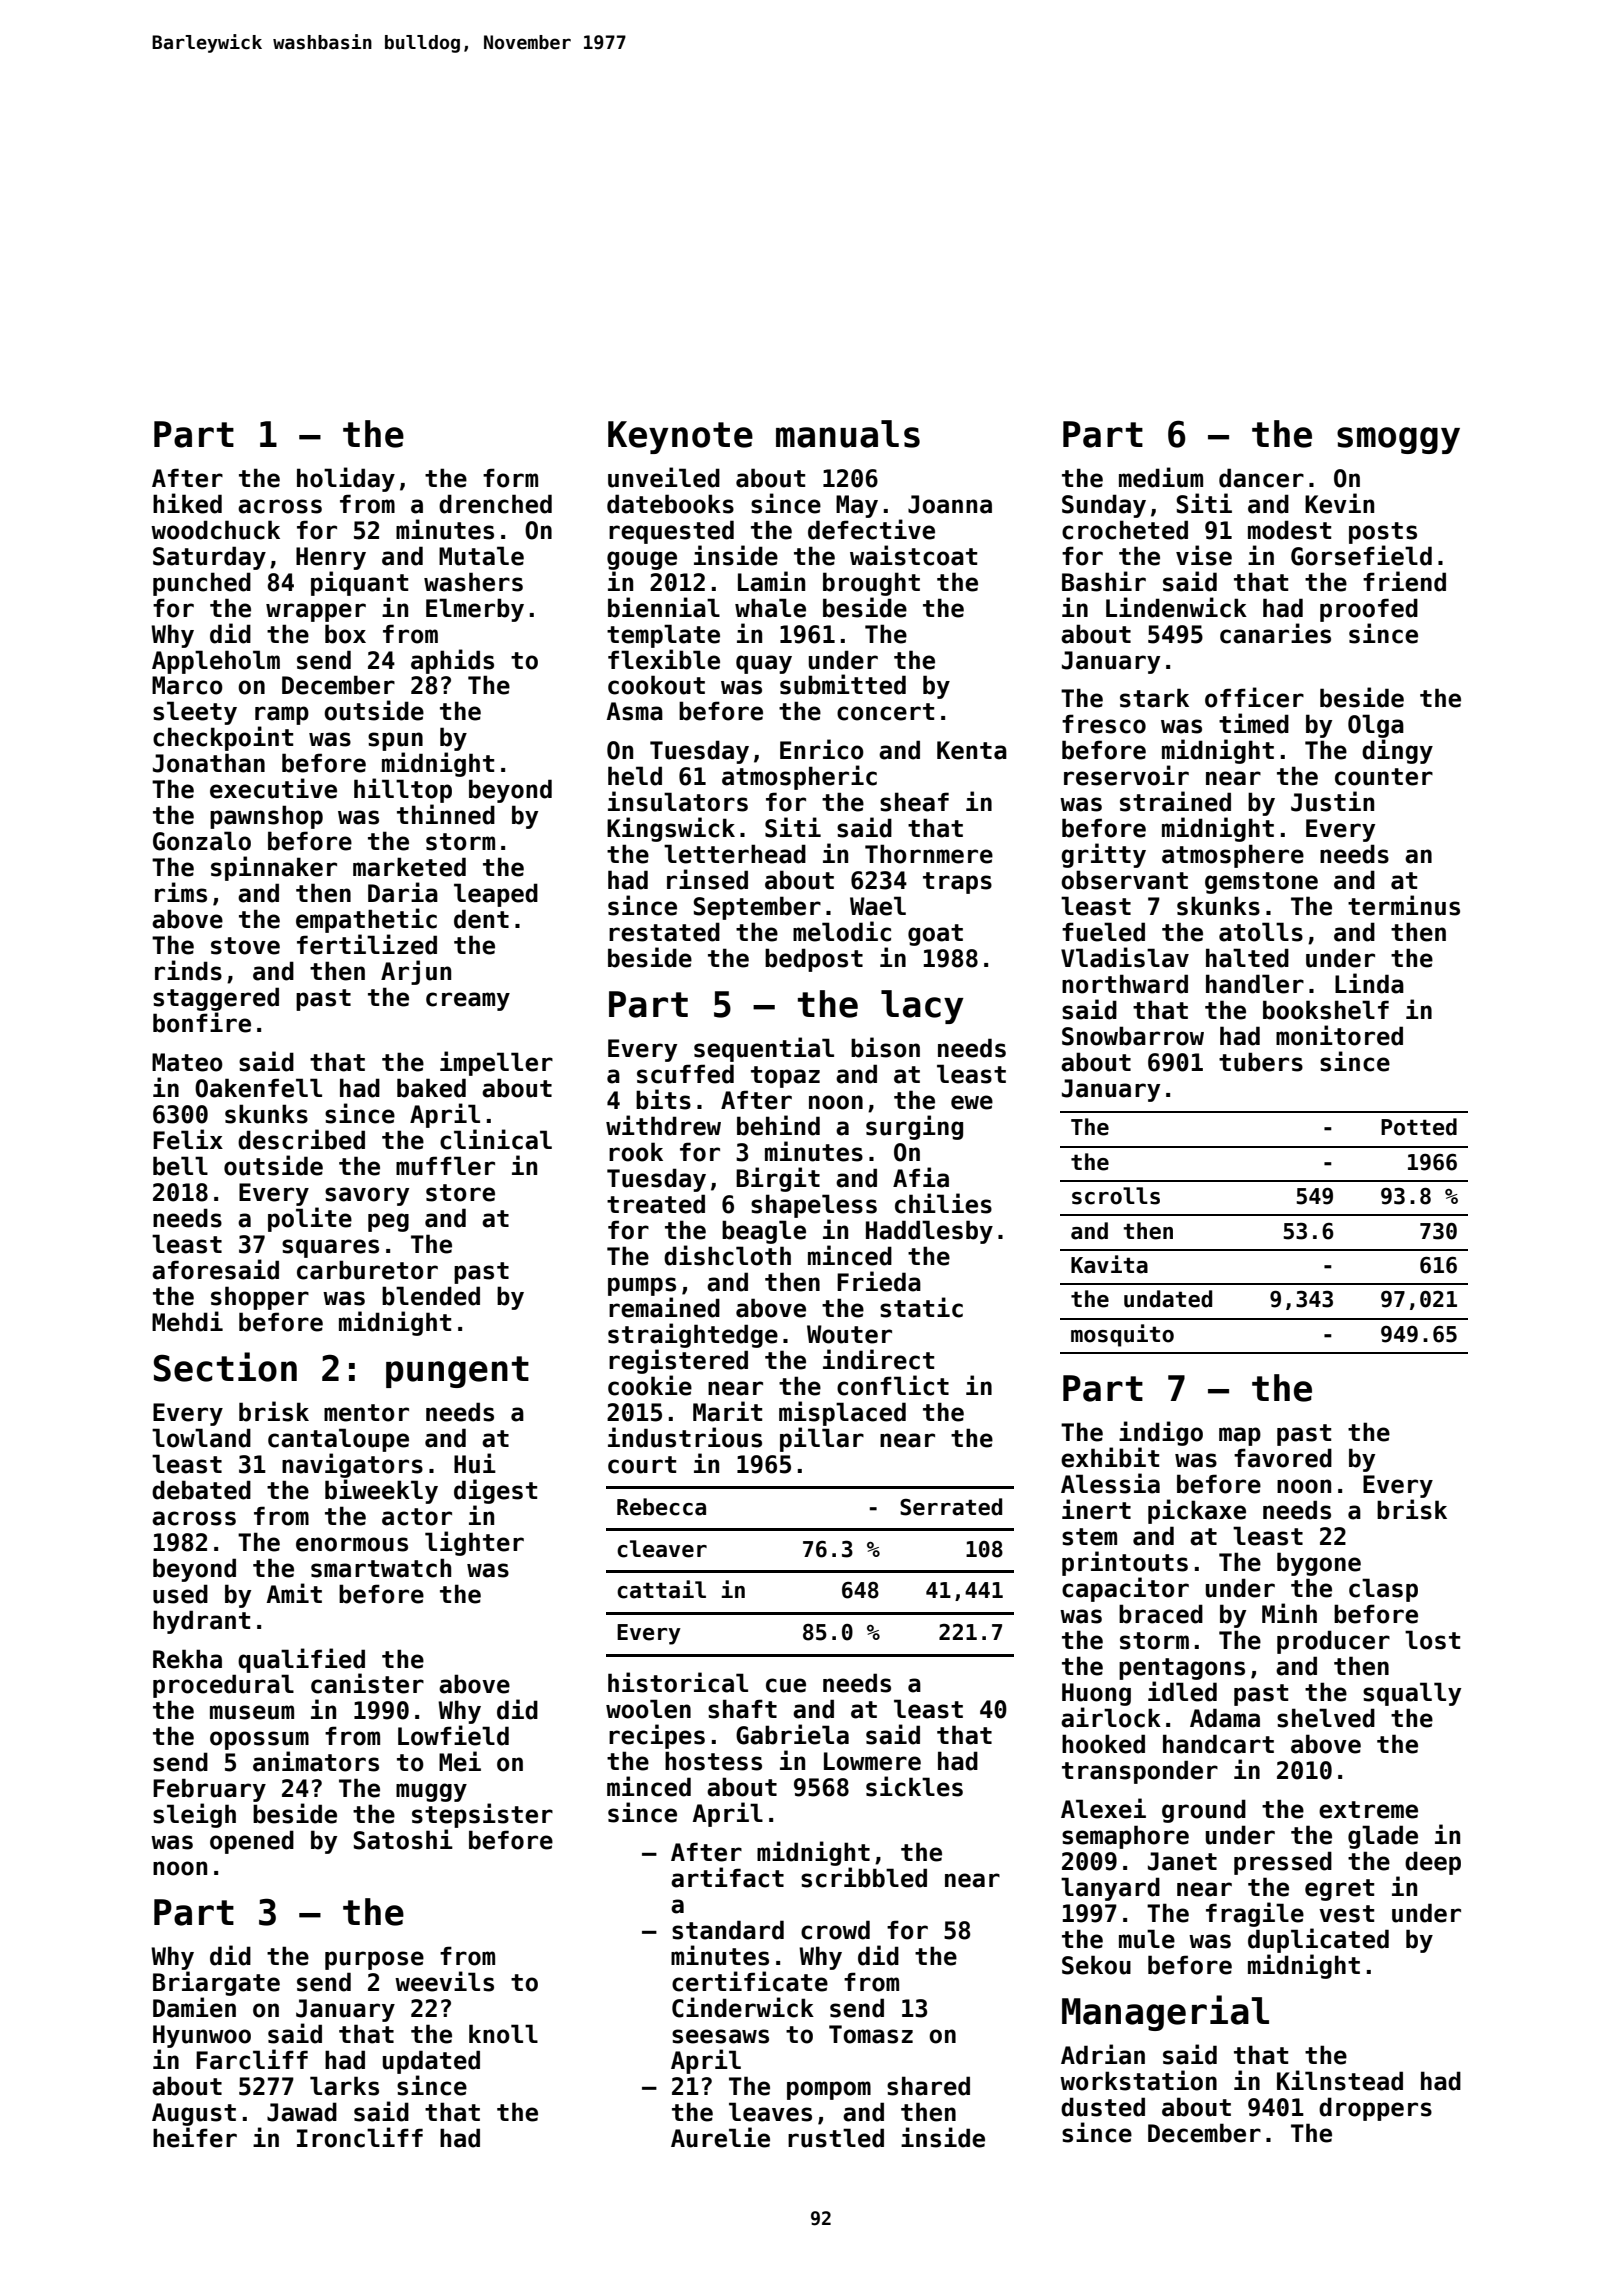 The width and height of the page is (1620, 2292). What do you see at coordinates (720, 2137) in the page?
I see `Aurelie` at bounding box center [720, 2137].
